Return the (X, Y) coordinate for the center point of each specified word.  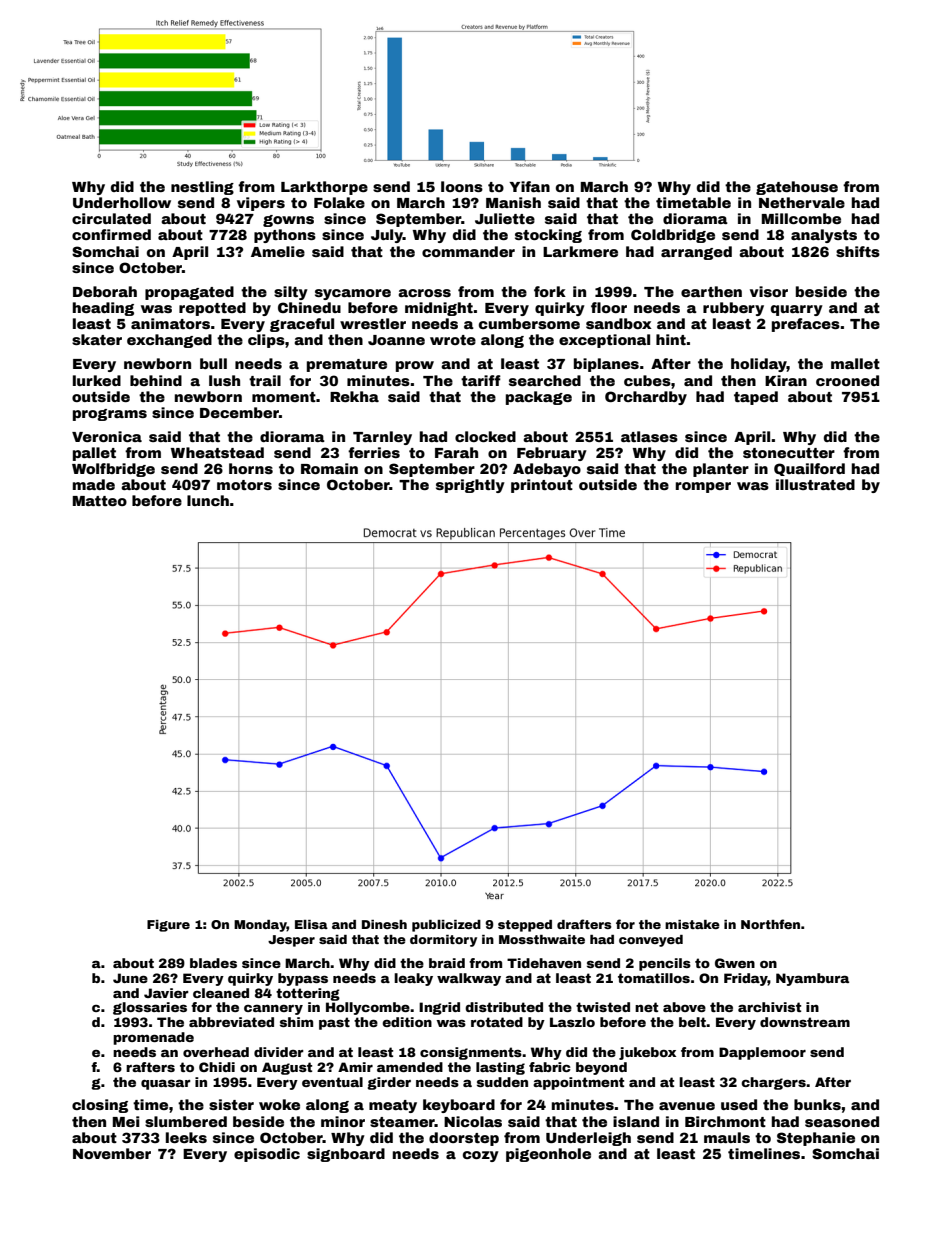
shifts (858, 251)
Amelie (278, 251)
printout (542, 486)
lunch (208, 500)
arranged (696, 253)
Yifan (529, 186)
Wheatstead (217, 452)
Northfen (770, 924)
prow (415, 366)
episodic (267, 1155)
